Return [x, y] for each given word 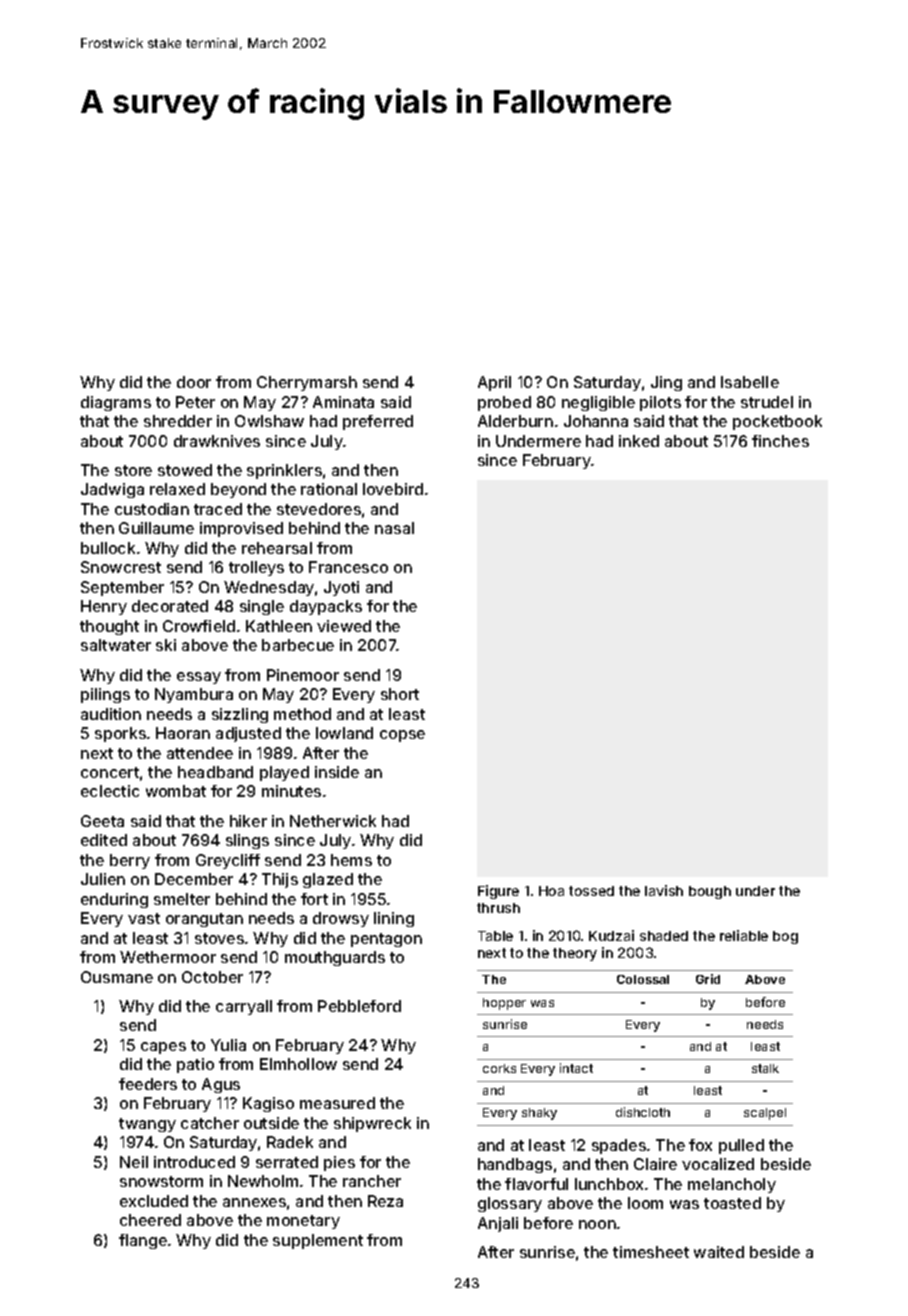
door [194, 382]
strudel [767, 402]
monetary [303, 1222]
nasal [394, 528]
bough [710, 892]
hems [351, 860]
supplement [318, 1241]
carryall [244, 1007]
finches [780, 441]
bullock [108, 548]
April [494, 383]
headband [215, 772]
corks [499, 1068]
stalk [765, 1068]
